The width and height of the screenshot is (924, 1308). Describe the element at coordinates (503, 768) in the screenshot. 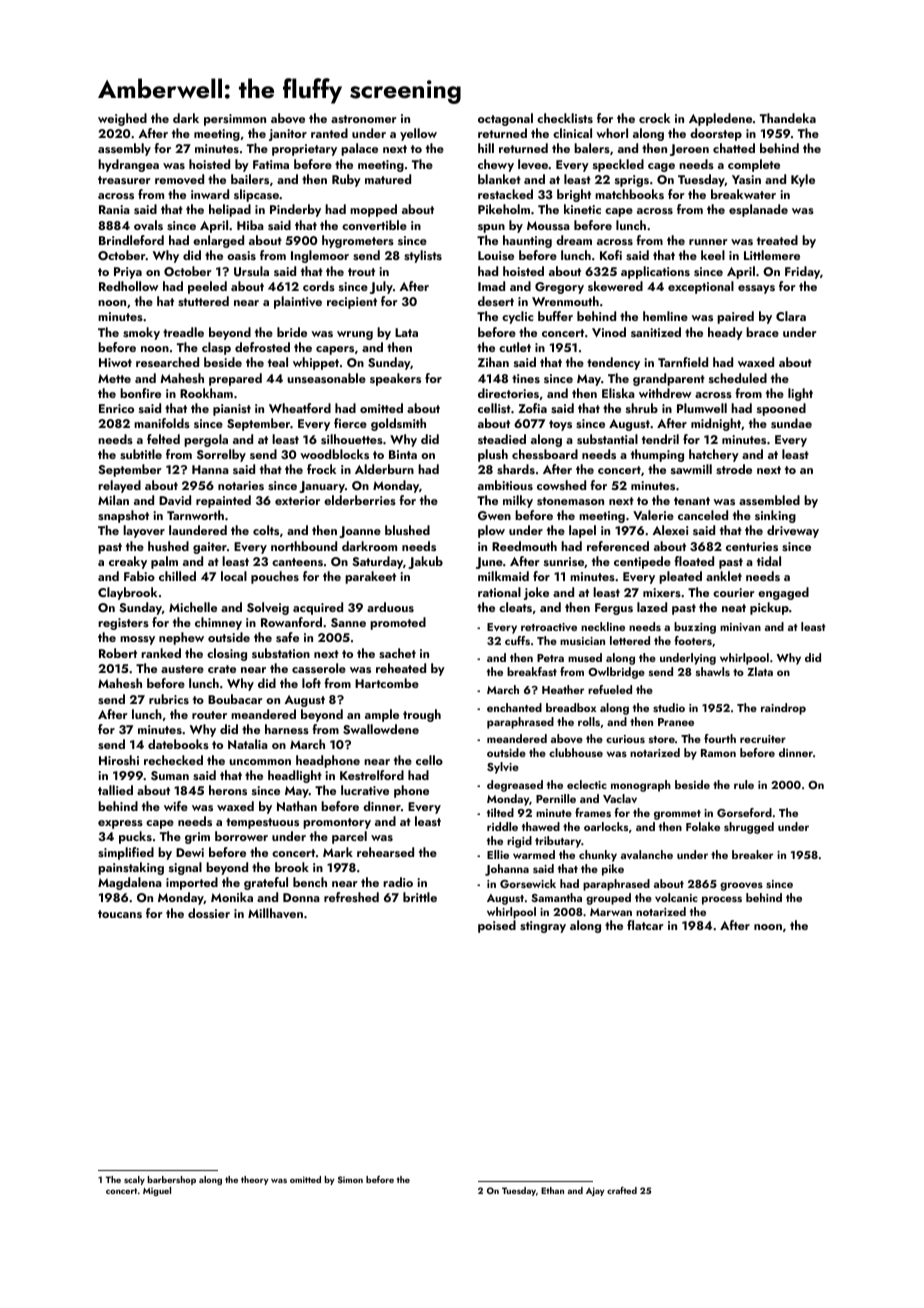

I see `Sylvie` at that location.
